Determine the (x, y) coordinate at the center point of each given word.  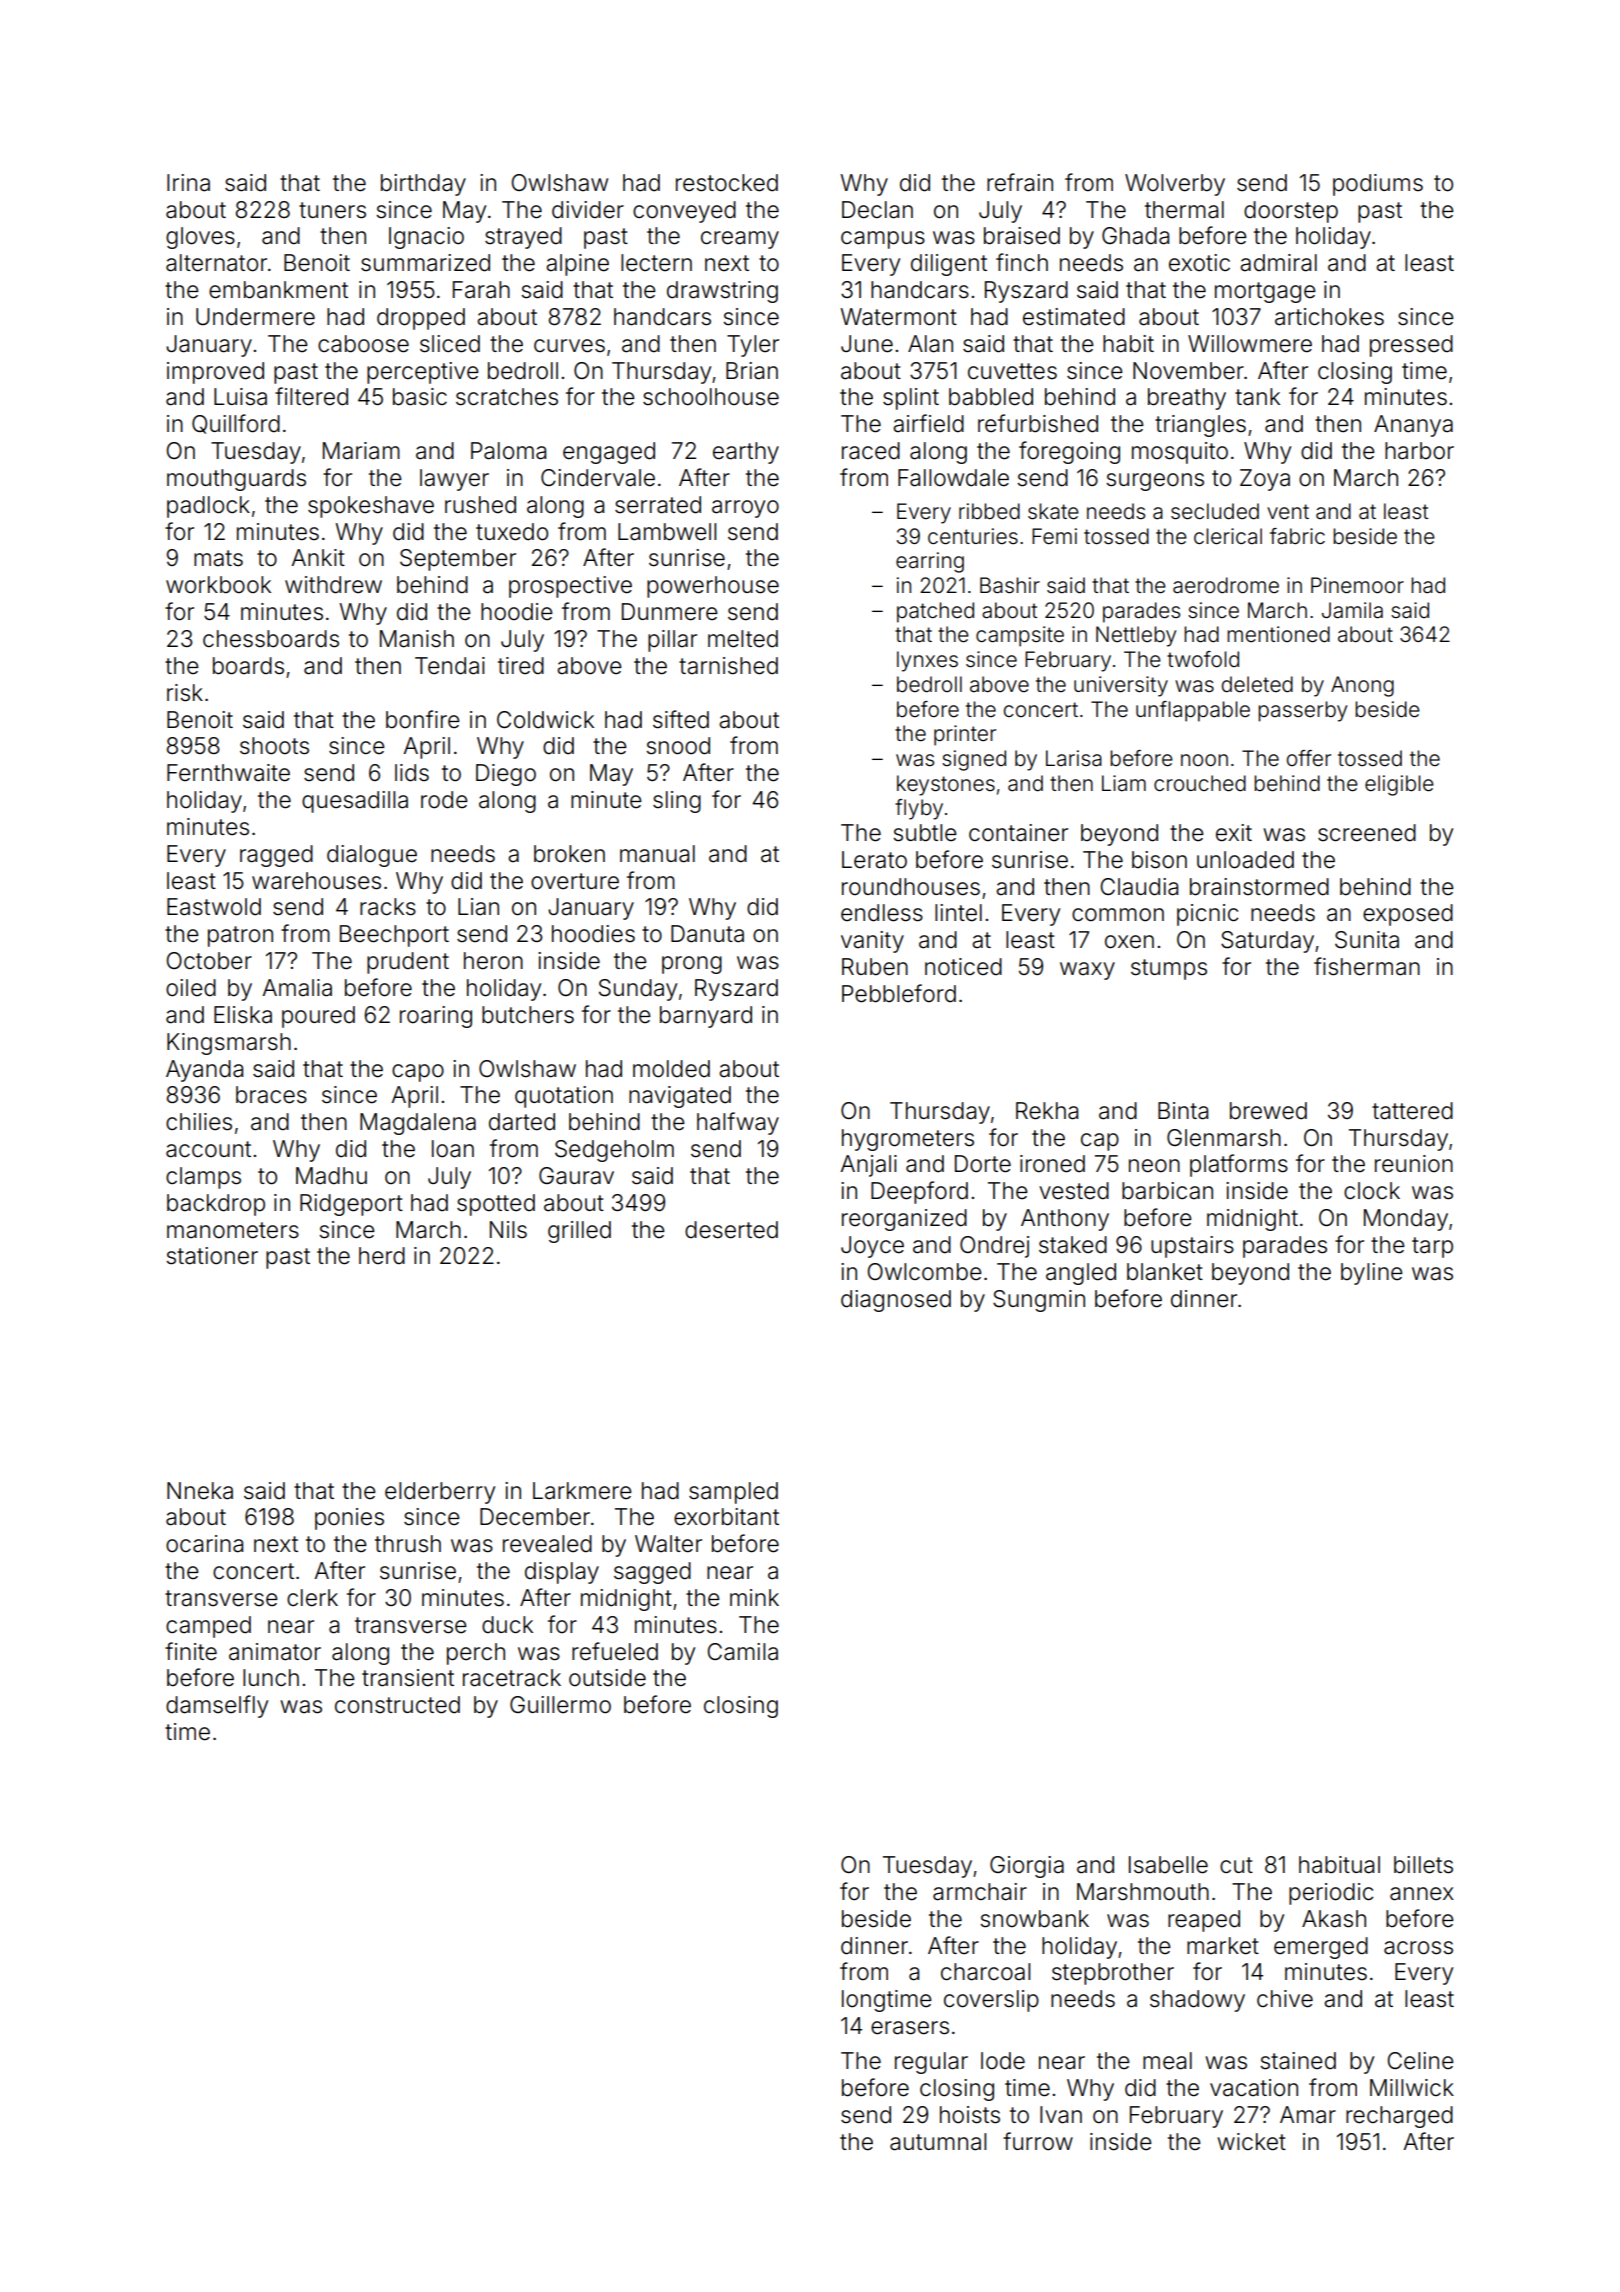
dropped (421, 319)
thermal (1184, 210)
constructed (397, 1705)
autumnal (938, 2142)
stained (1298, 2061)
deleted (1257, 684)
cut (1236, 1865)
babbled (991, 397)
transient (408, 1678)
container (1018, 833)
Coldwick (545, 720)
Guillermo (560, 1705)
